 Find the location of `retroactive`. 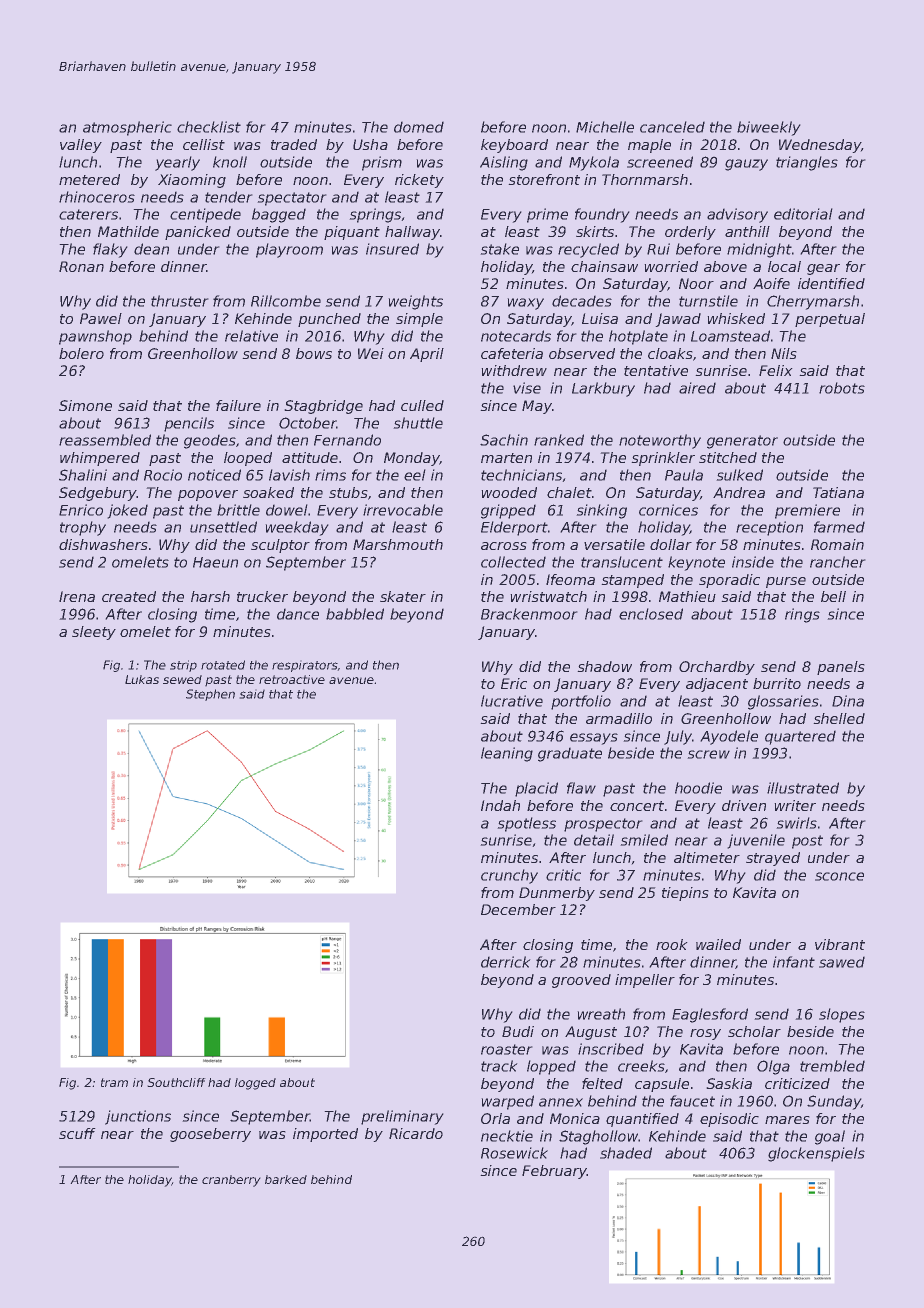

retroactive is located at coordinates (292, 679).
